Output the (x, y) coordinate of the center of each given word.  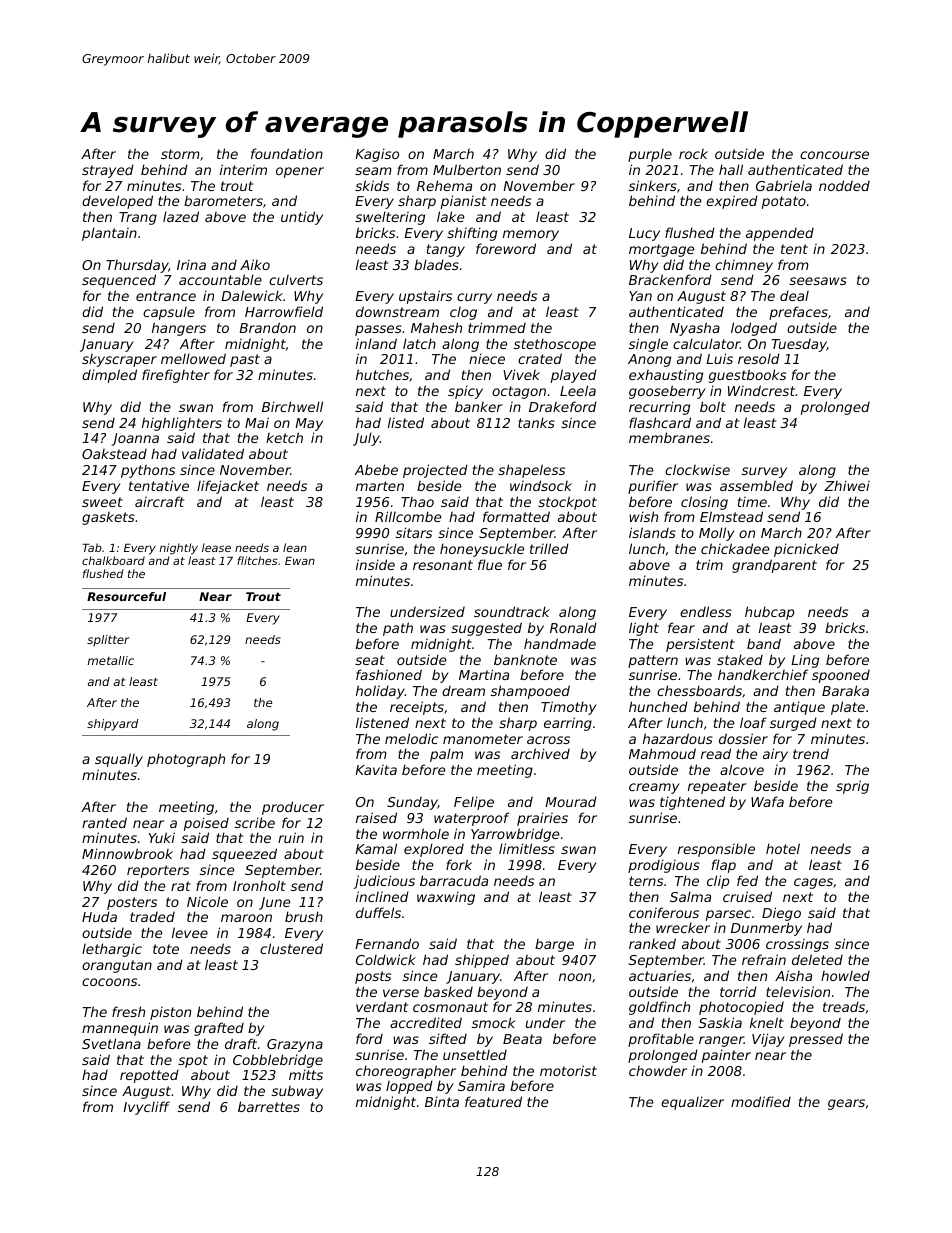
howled (845, 976)
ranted (104, 822)
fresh (128, 1011)
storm (180, 154)
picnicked (806, 550)
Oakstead (114, 454)
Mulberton (467, 169)
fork (459, 864)
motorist (568, 1070)
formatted (516, 516)
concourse (834, 155)
